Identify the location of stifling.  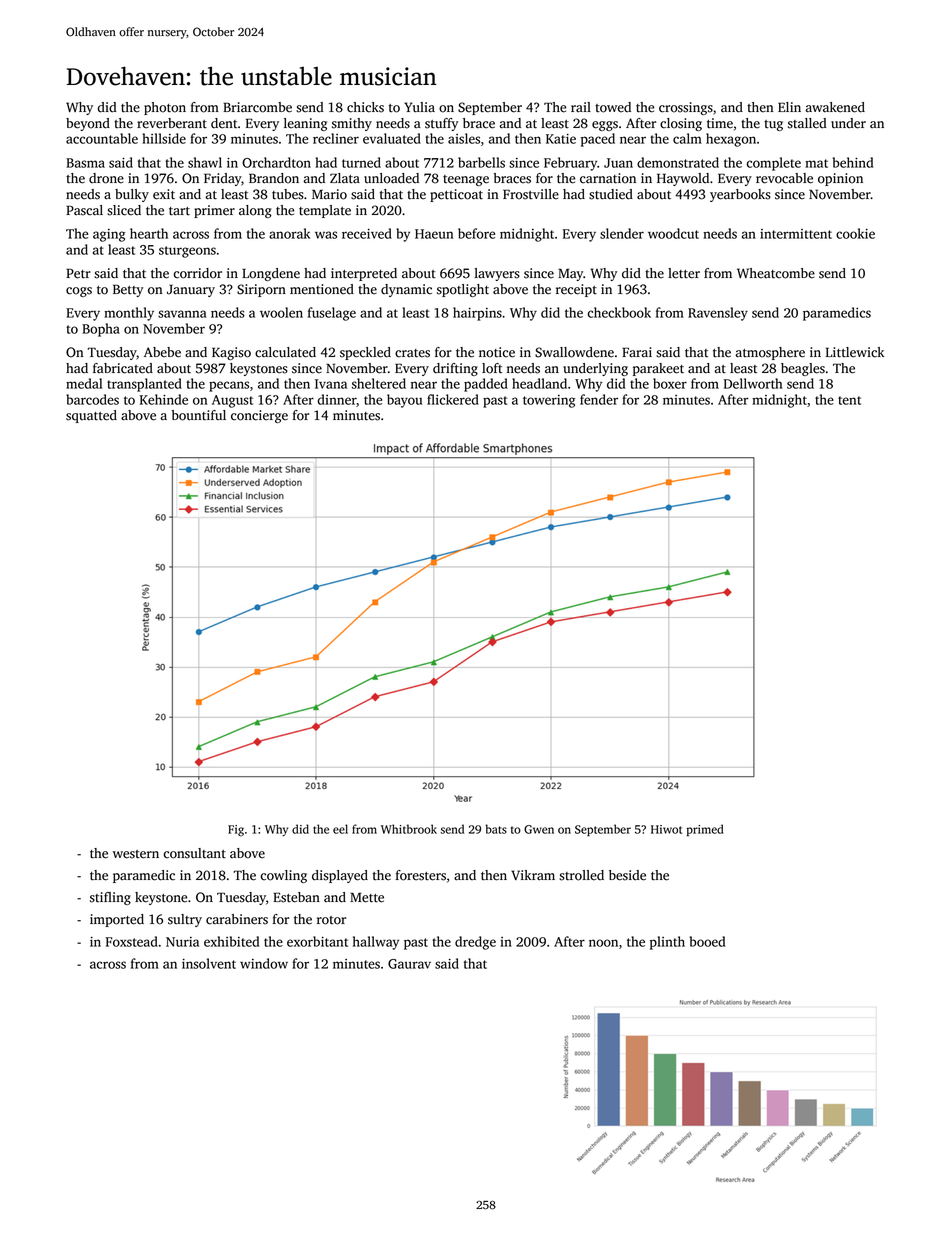
(110, 898).
